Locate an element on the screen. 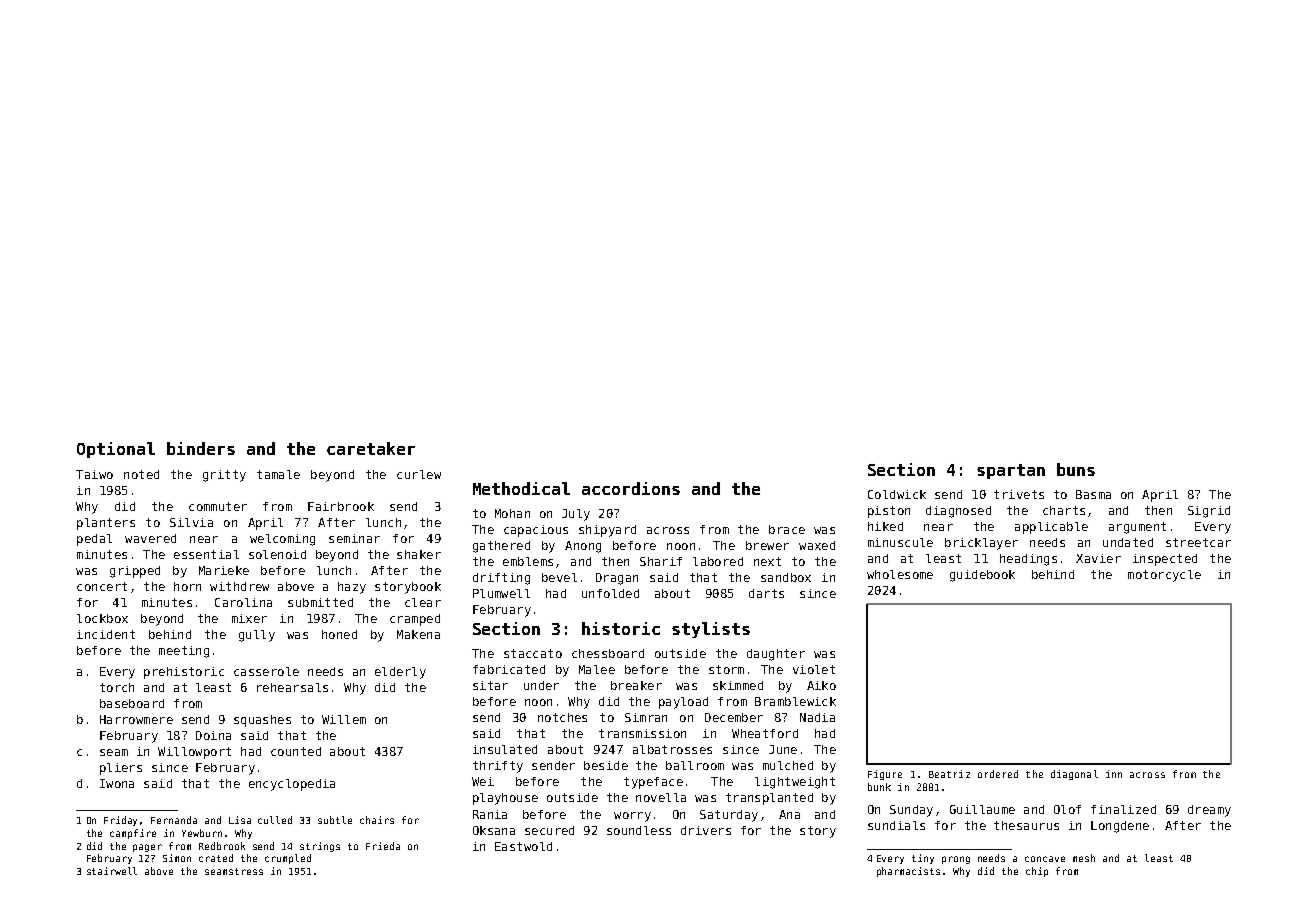  spartan is located at coordinates (1011, 471).
